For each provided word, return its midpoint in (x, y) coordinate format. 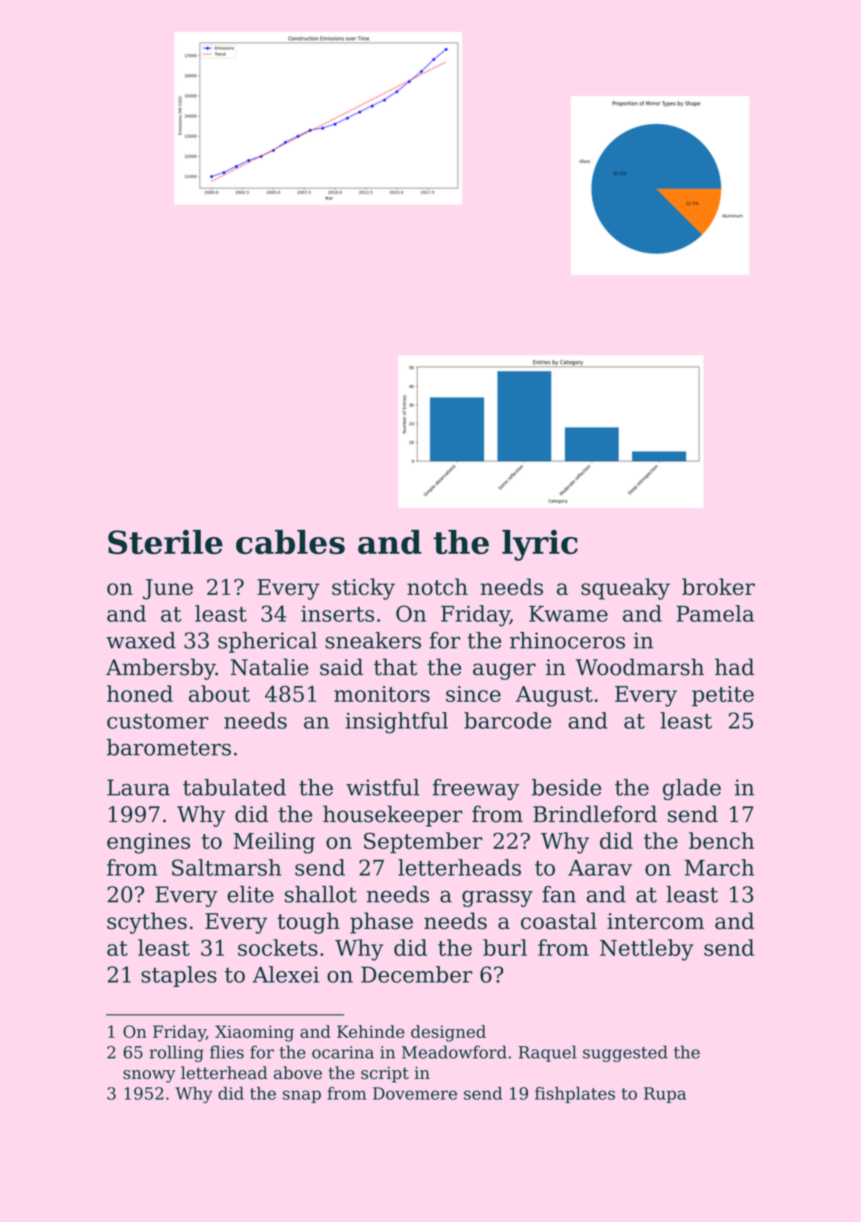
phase (381, 923)
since (473, 694)
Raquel (547, 1053)
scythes (147, 923)
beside (566, 787)
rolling (177, 1053)
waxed (141, 640)
